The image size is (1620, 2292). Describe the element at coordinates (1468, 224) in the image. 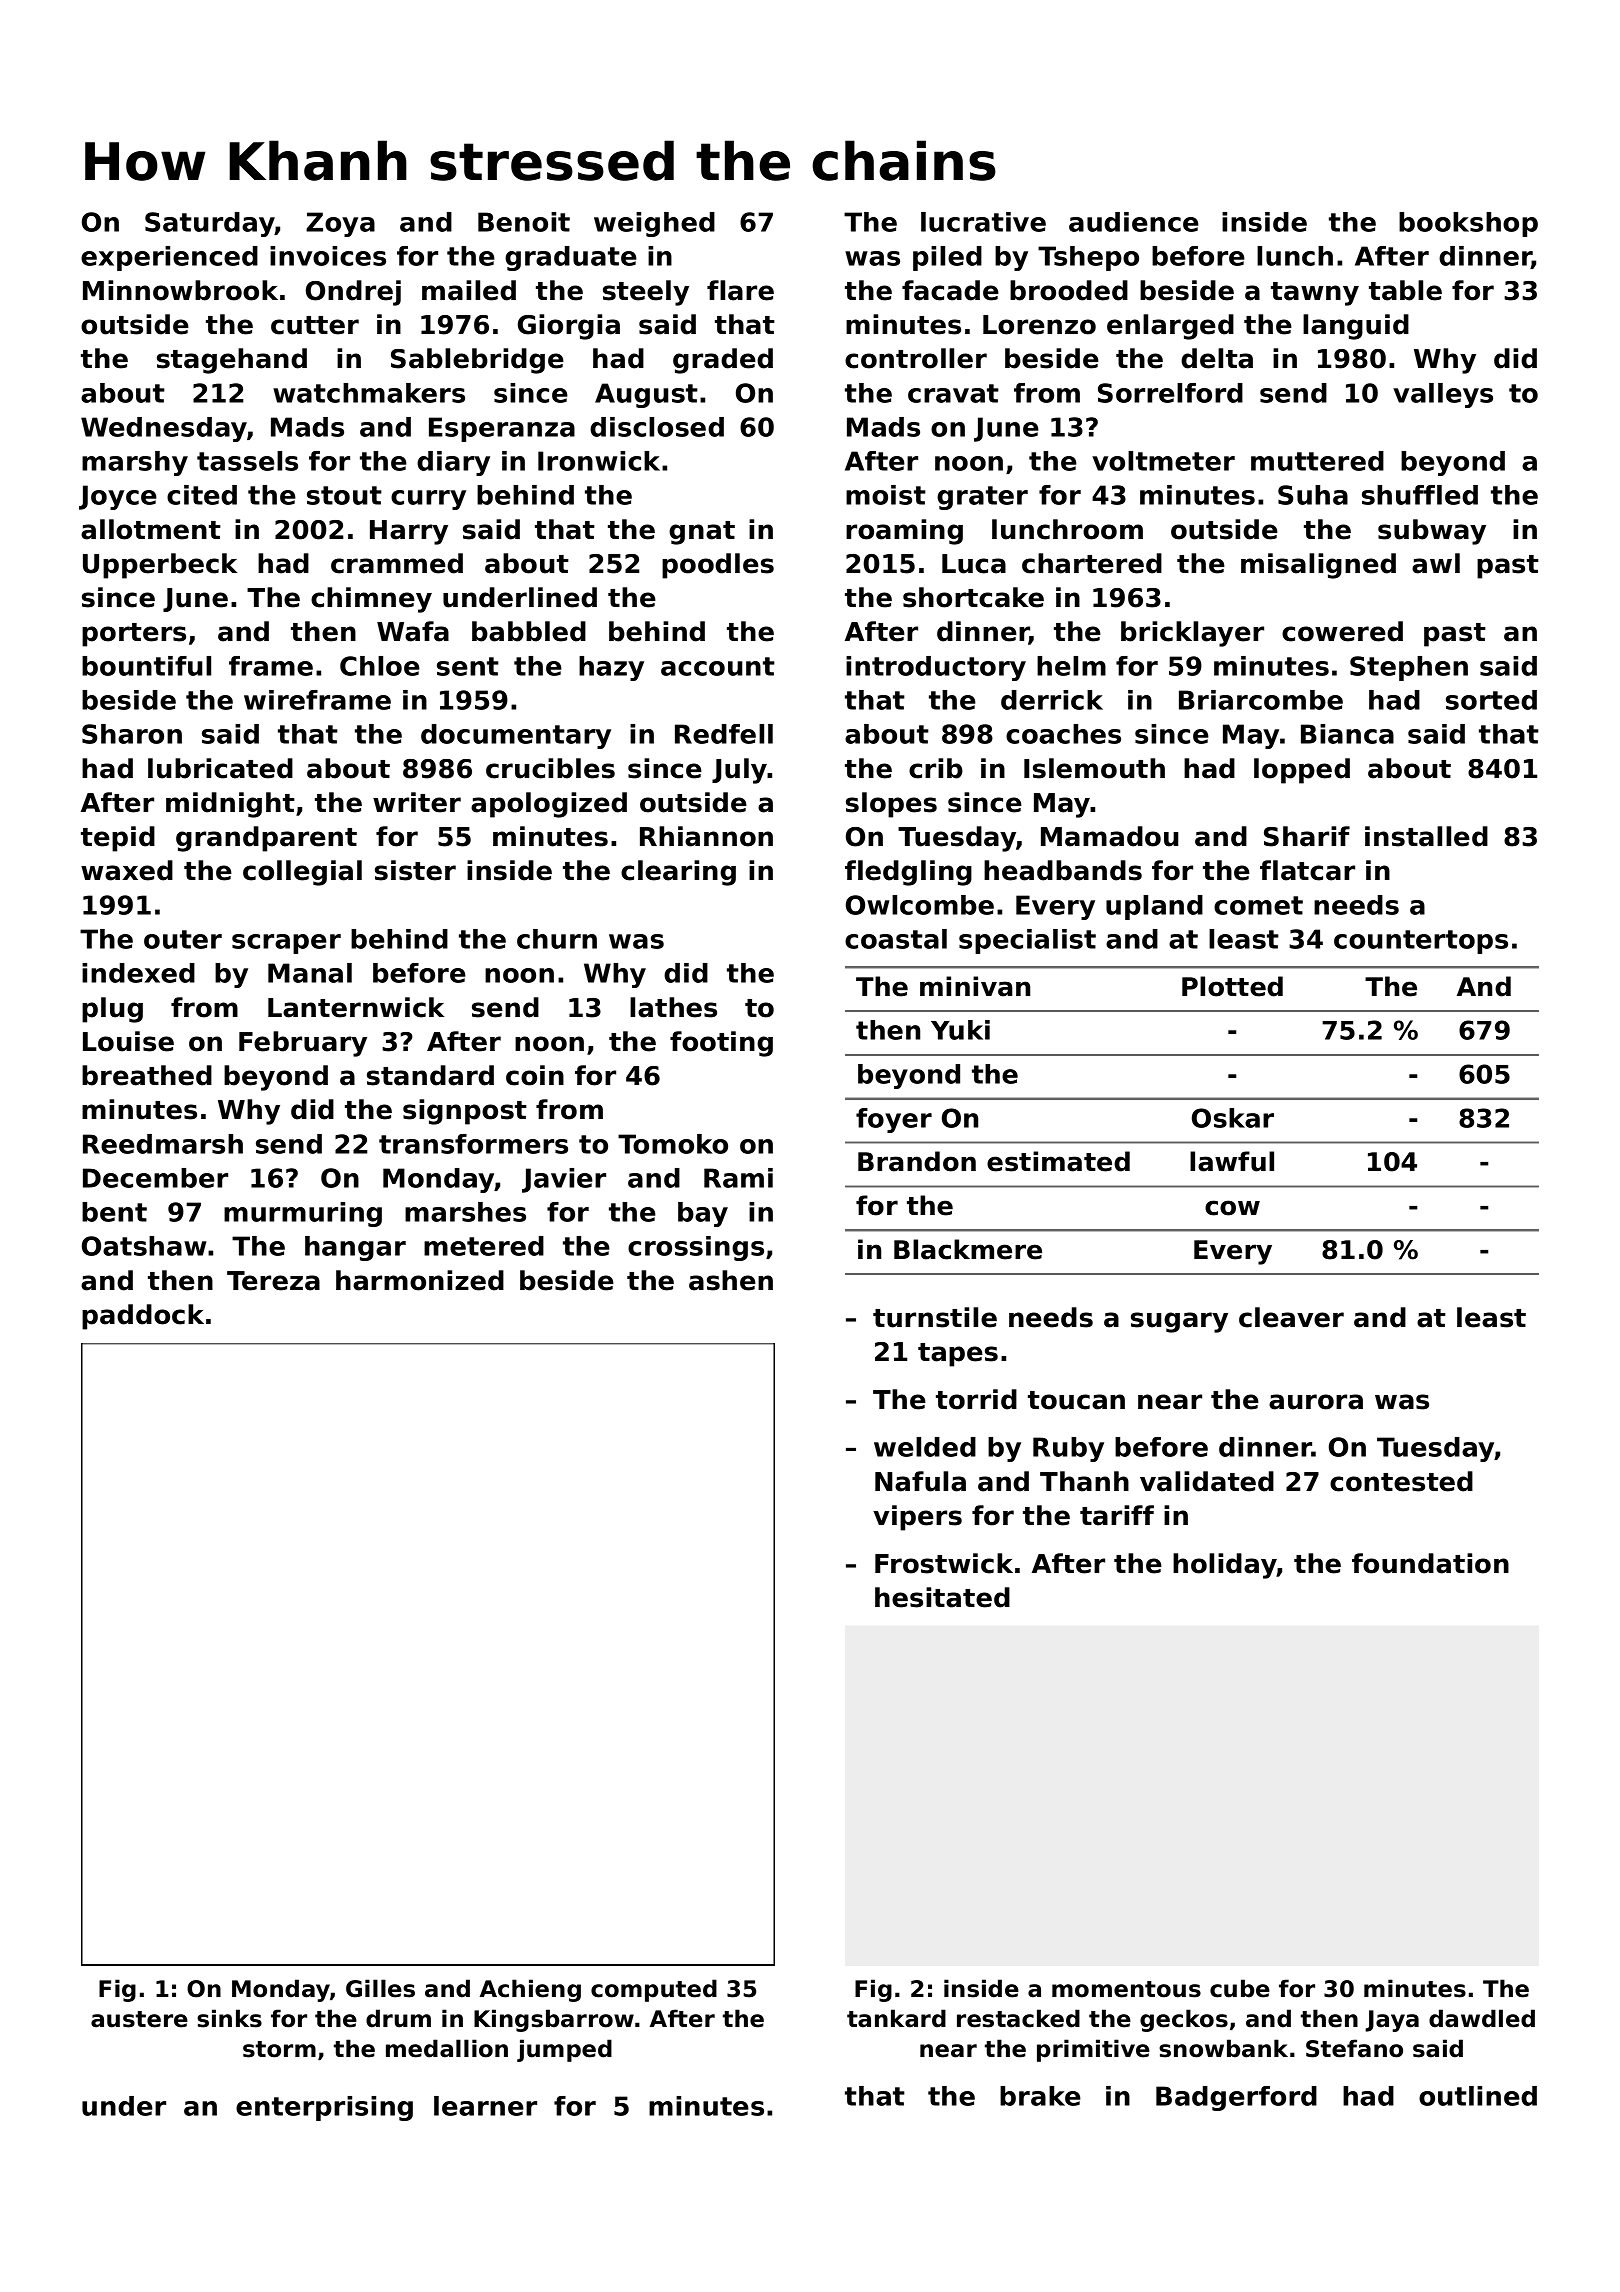

I see `bookshop` at that location.
